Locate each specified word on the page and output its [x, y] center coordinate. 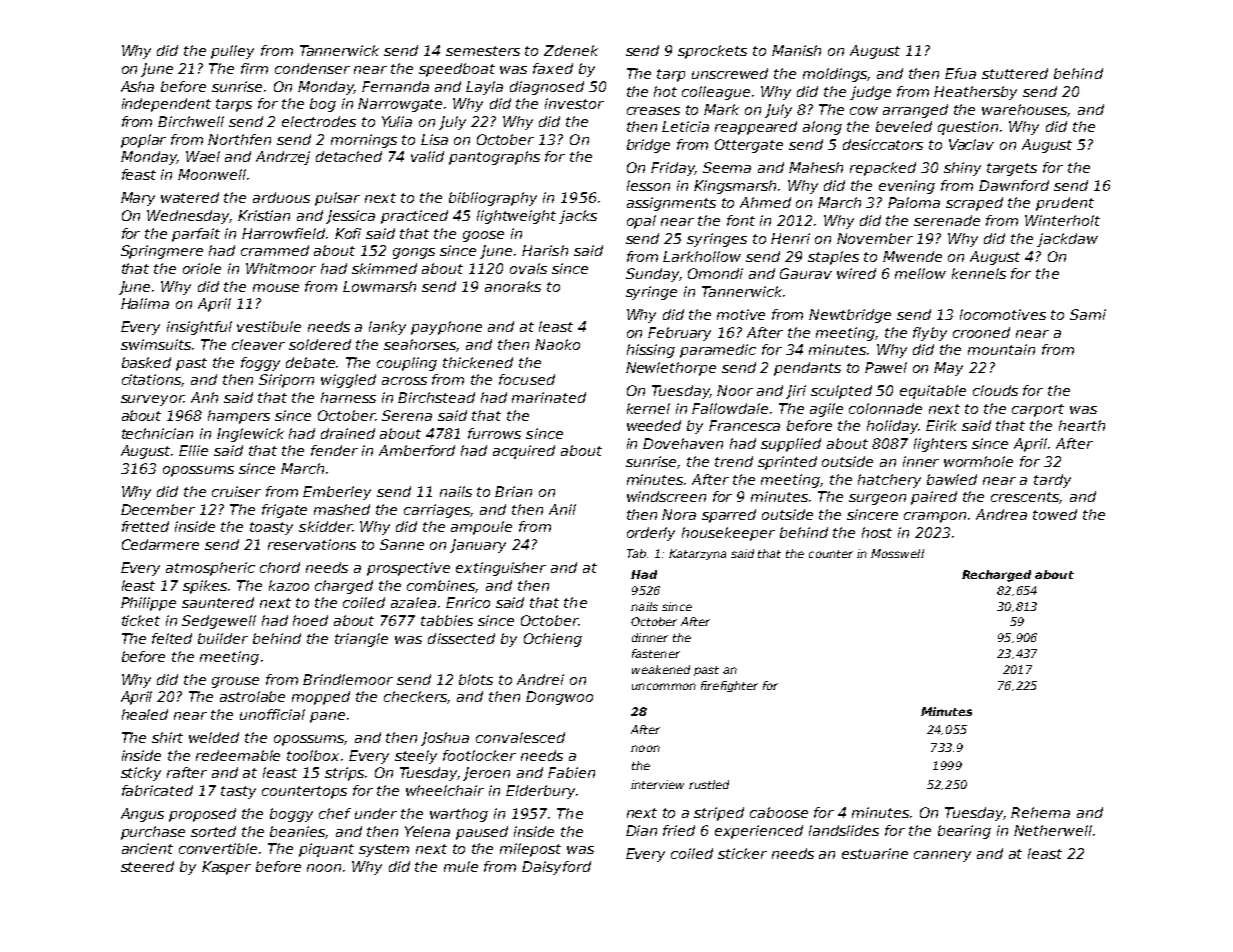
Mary [138, 199]
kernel [648, 408]
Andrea [1001, 514]
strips [344, 774]
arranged [915, 111]
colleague [716, 93]
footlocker [479, 755]
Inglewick [250, 435]
